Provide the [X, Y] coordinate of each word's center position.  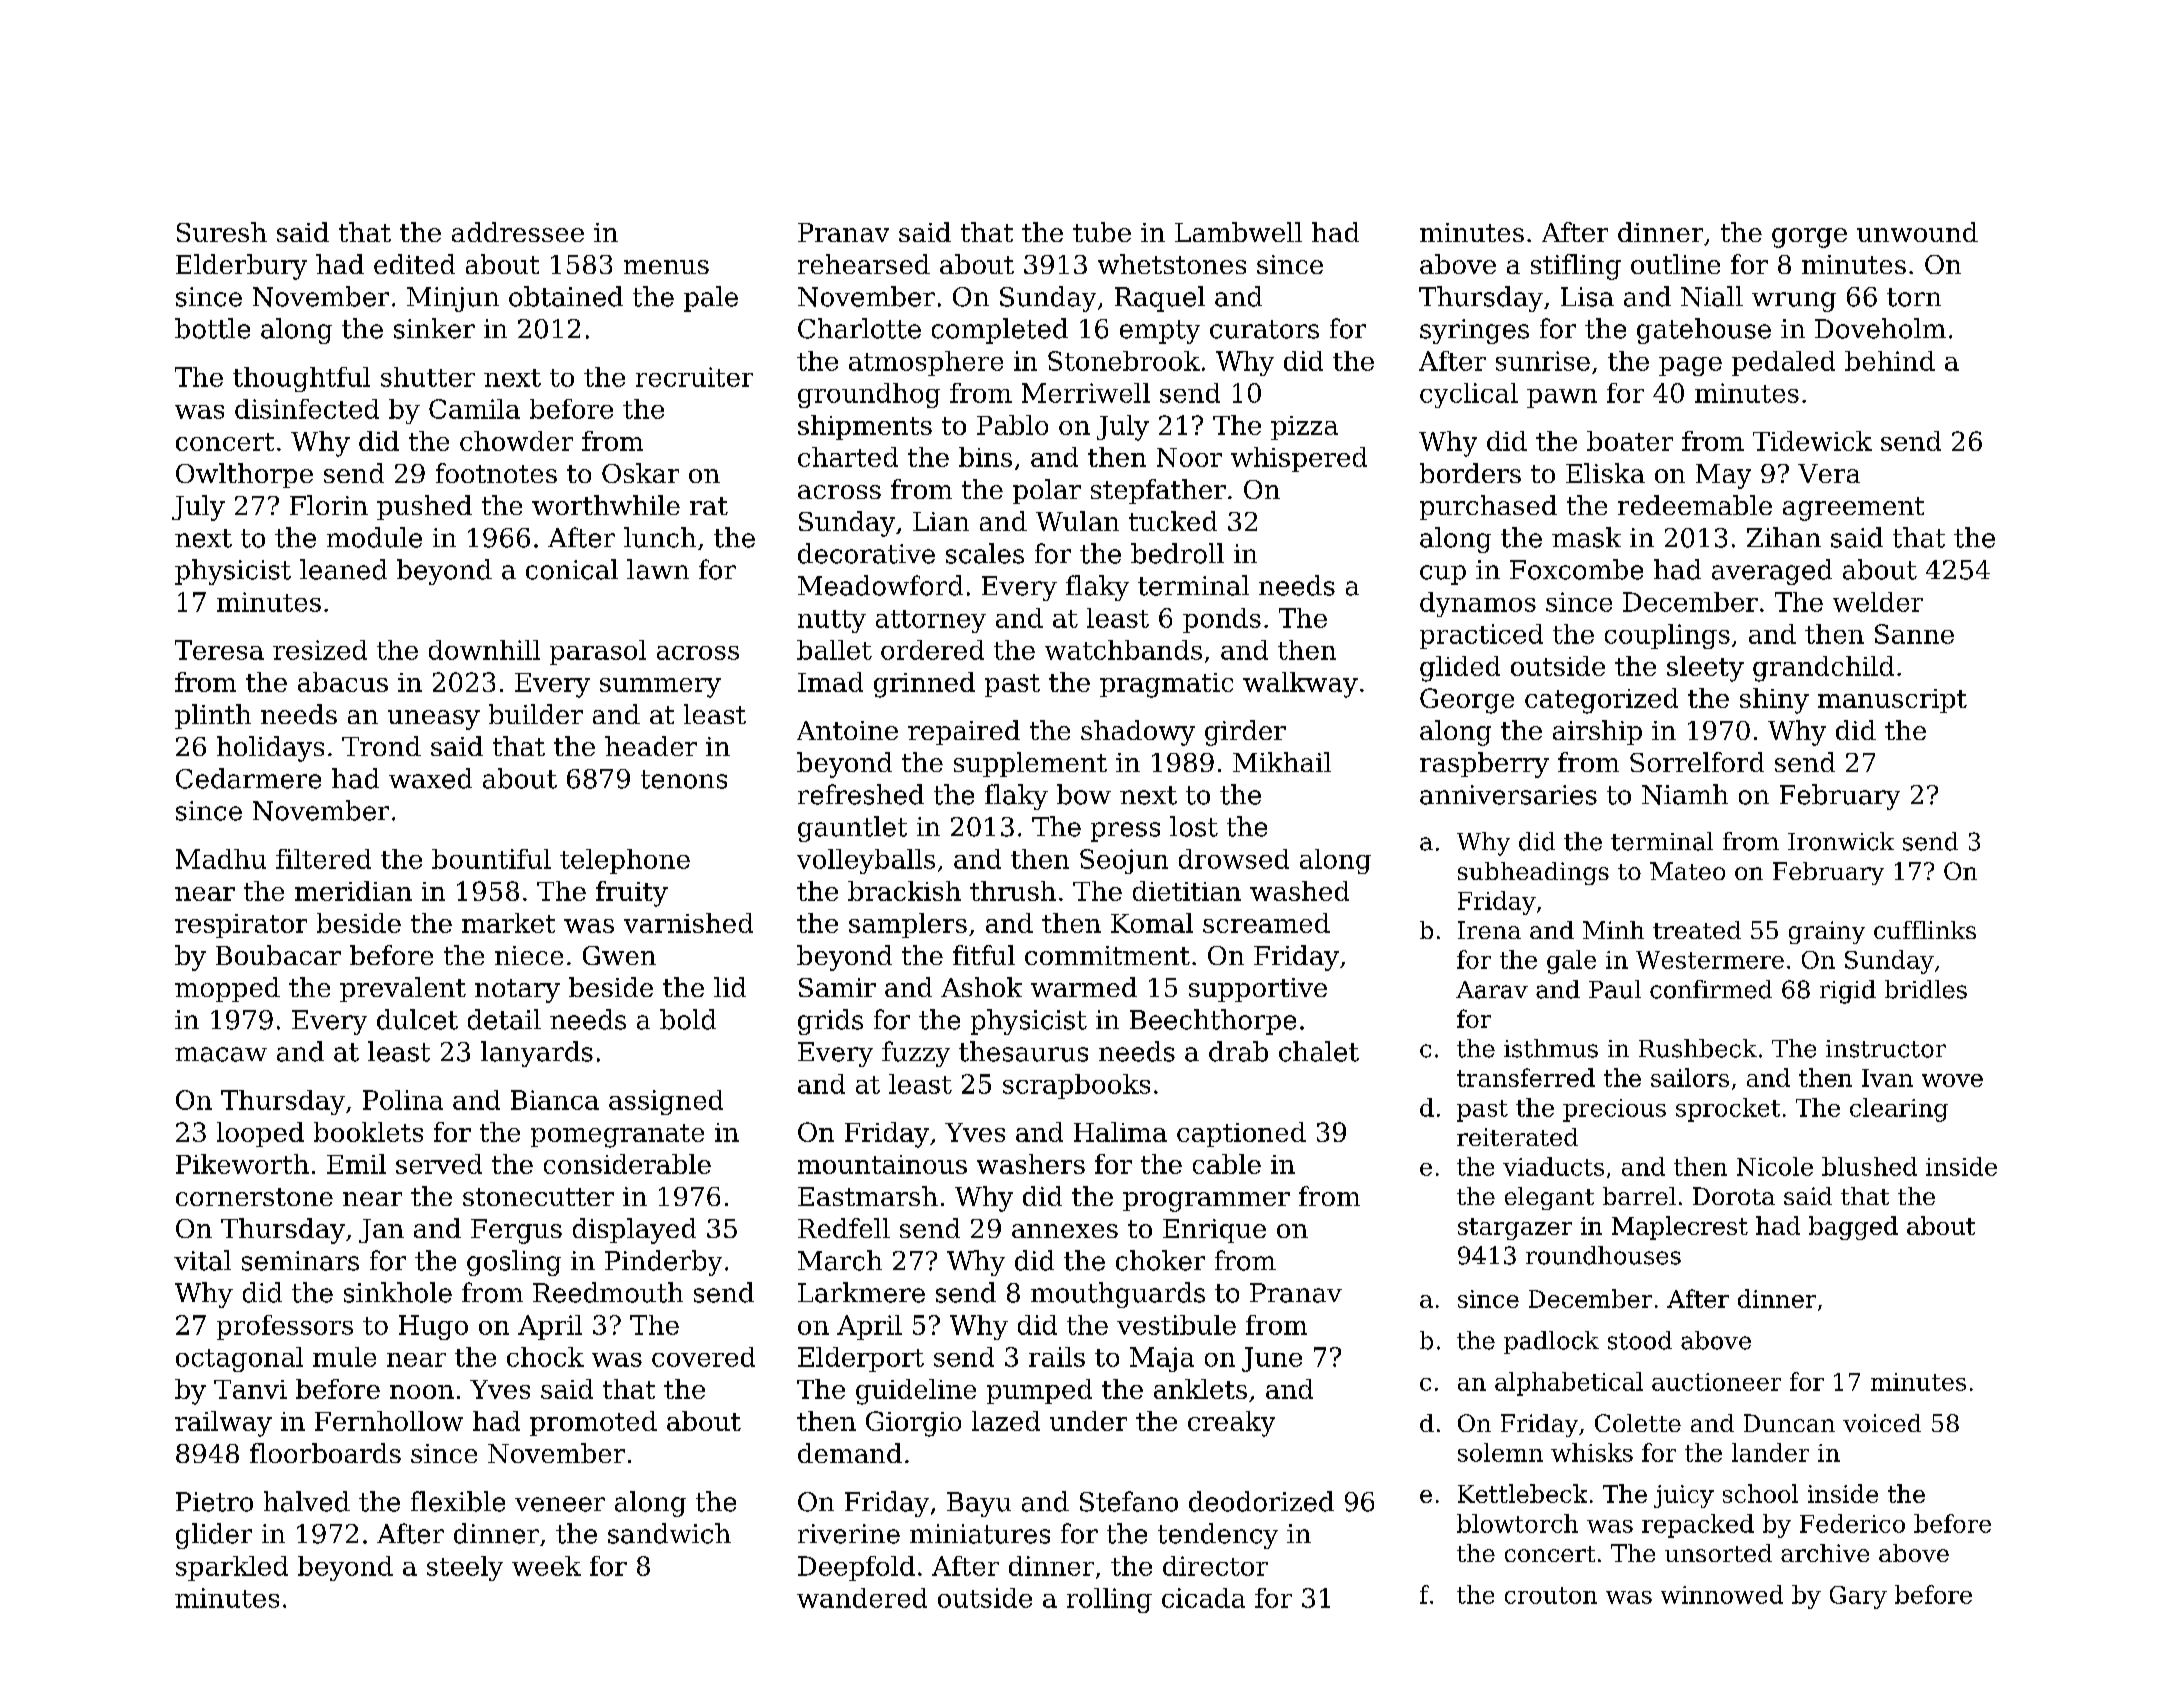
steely [465, 1568]
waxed [430, 778]
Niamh [1685, 794]
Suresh [222, 232]
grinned [924, 685]
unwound [1917, 232]
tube [1102, 232]
